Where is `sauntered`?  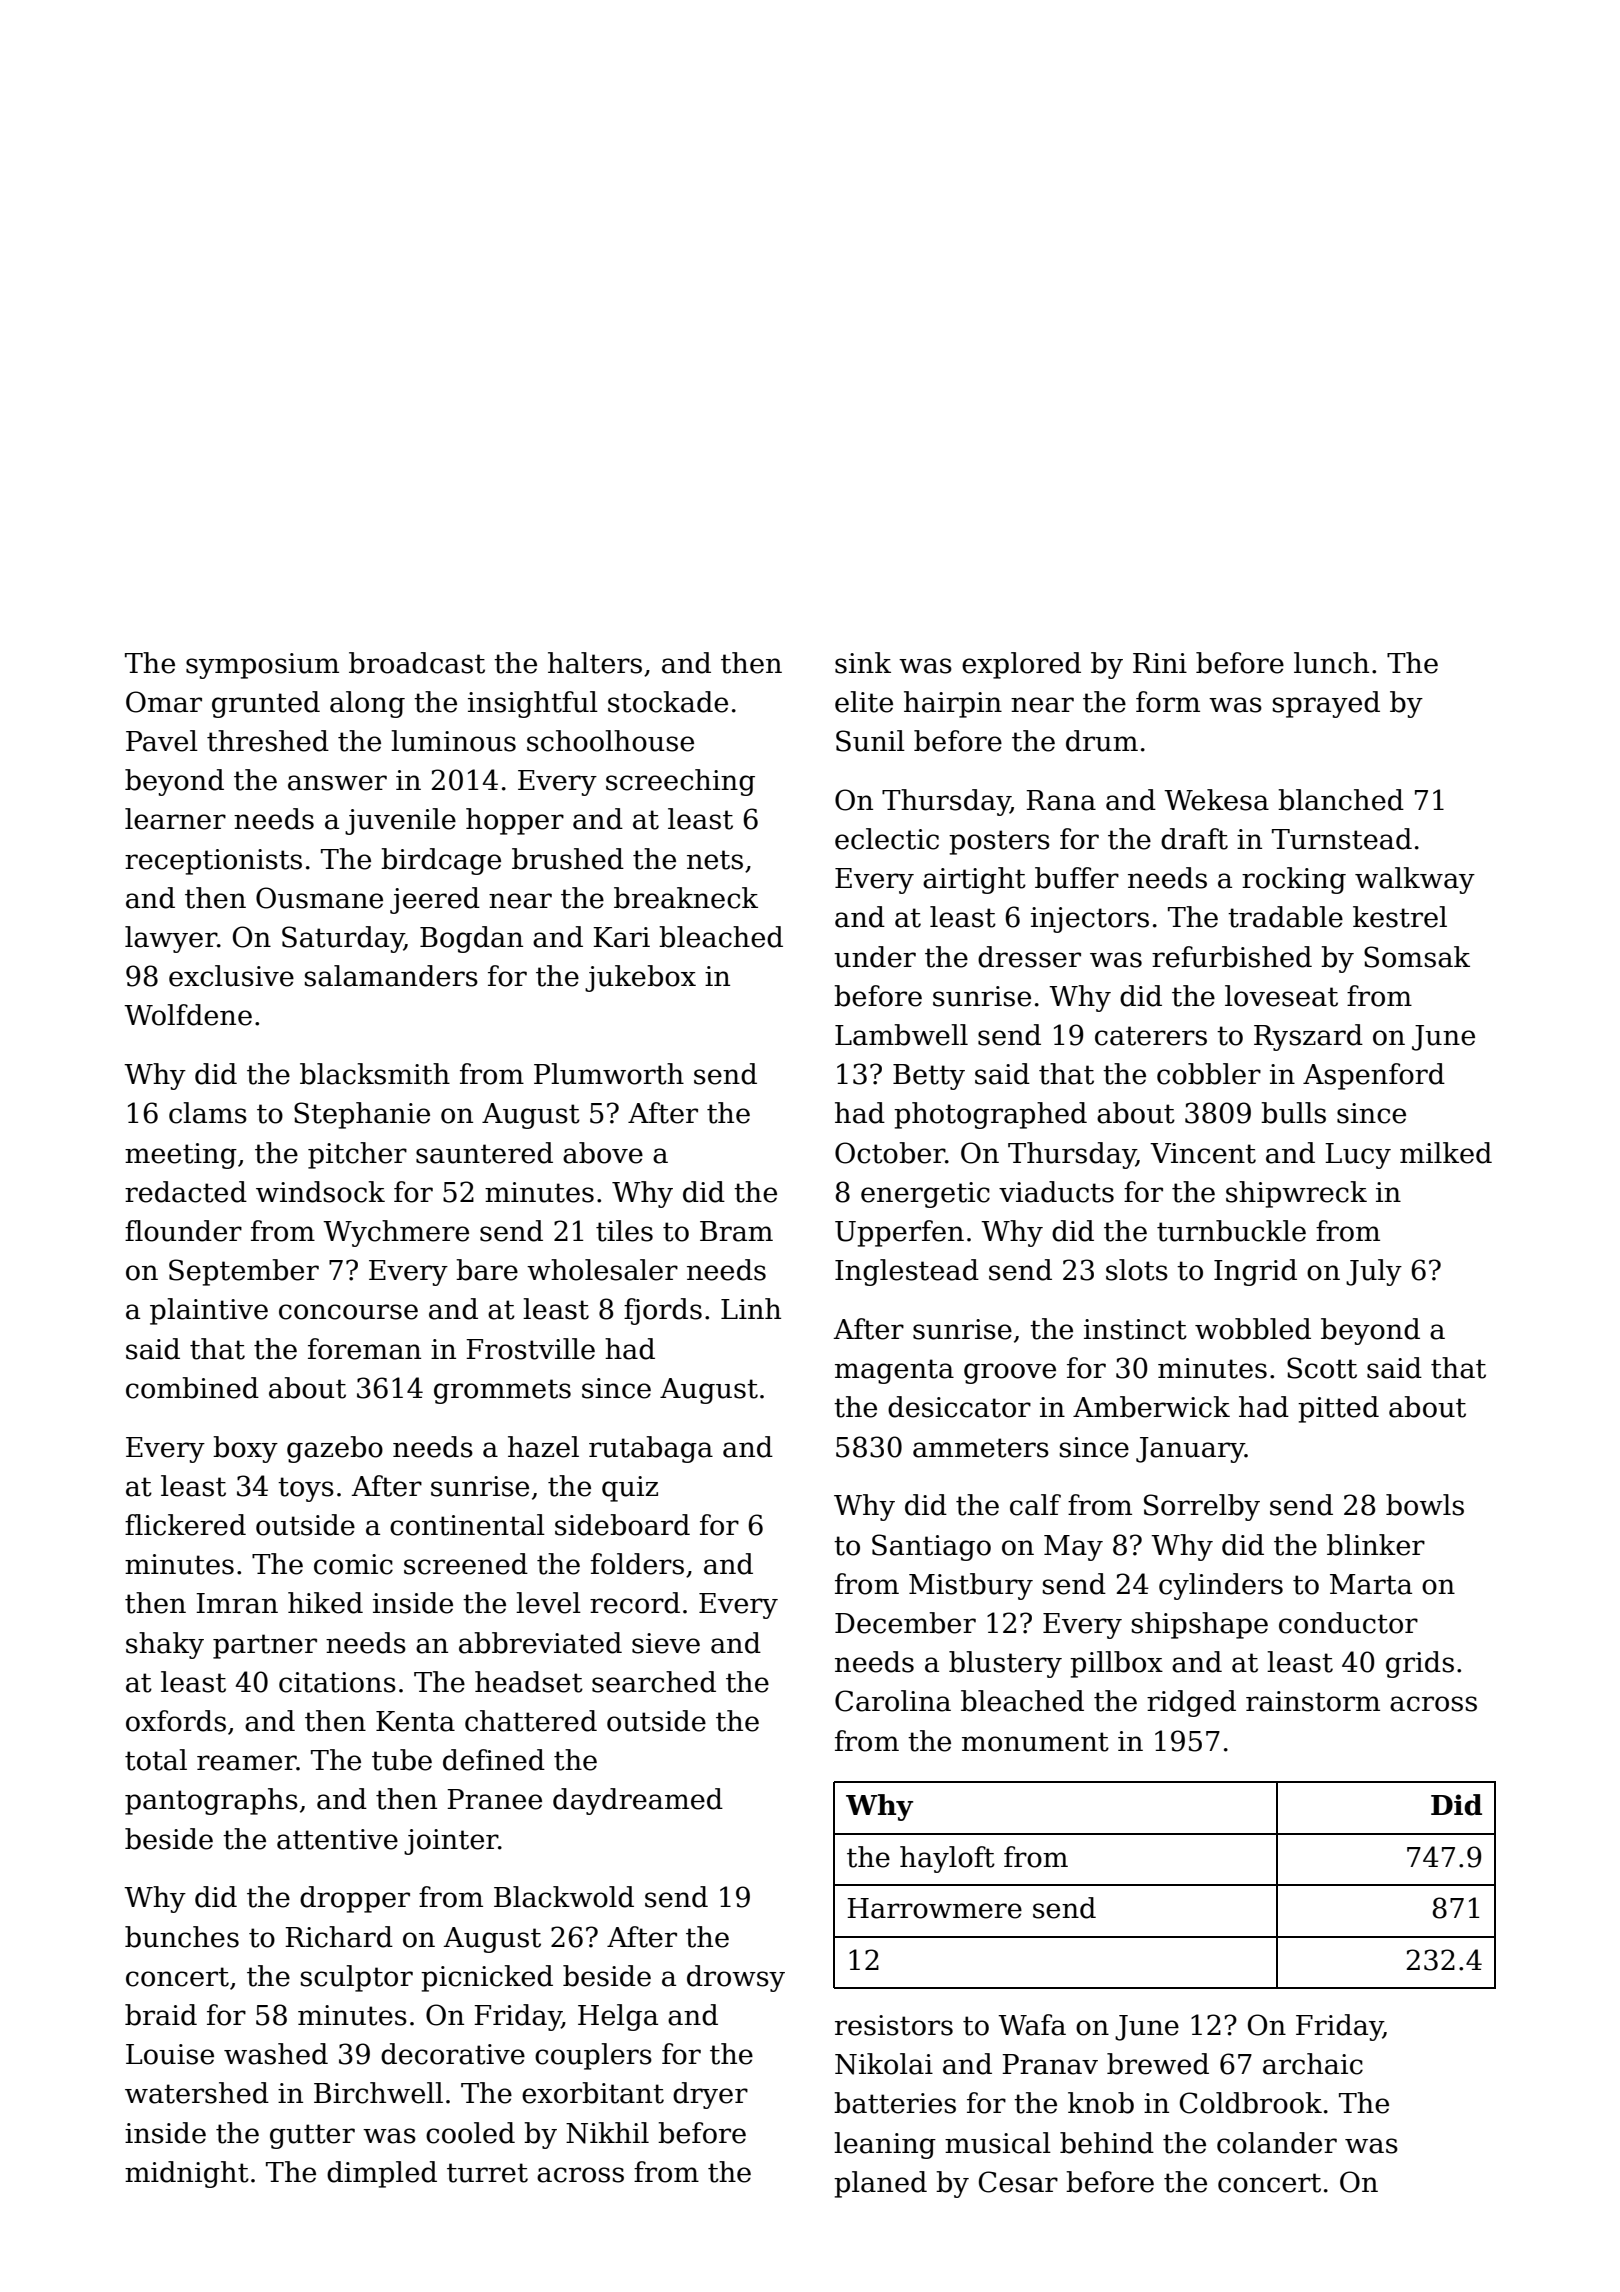
sauntered is located at coordinates (484, 1153).
